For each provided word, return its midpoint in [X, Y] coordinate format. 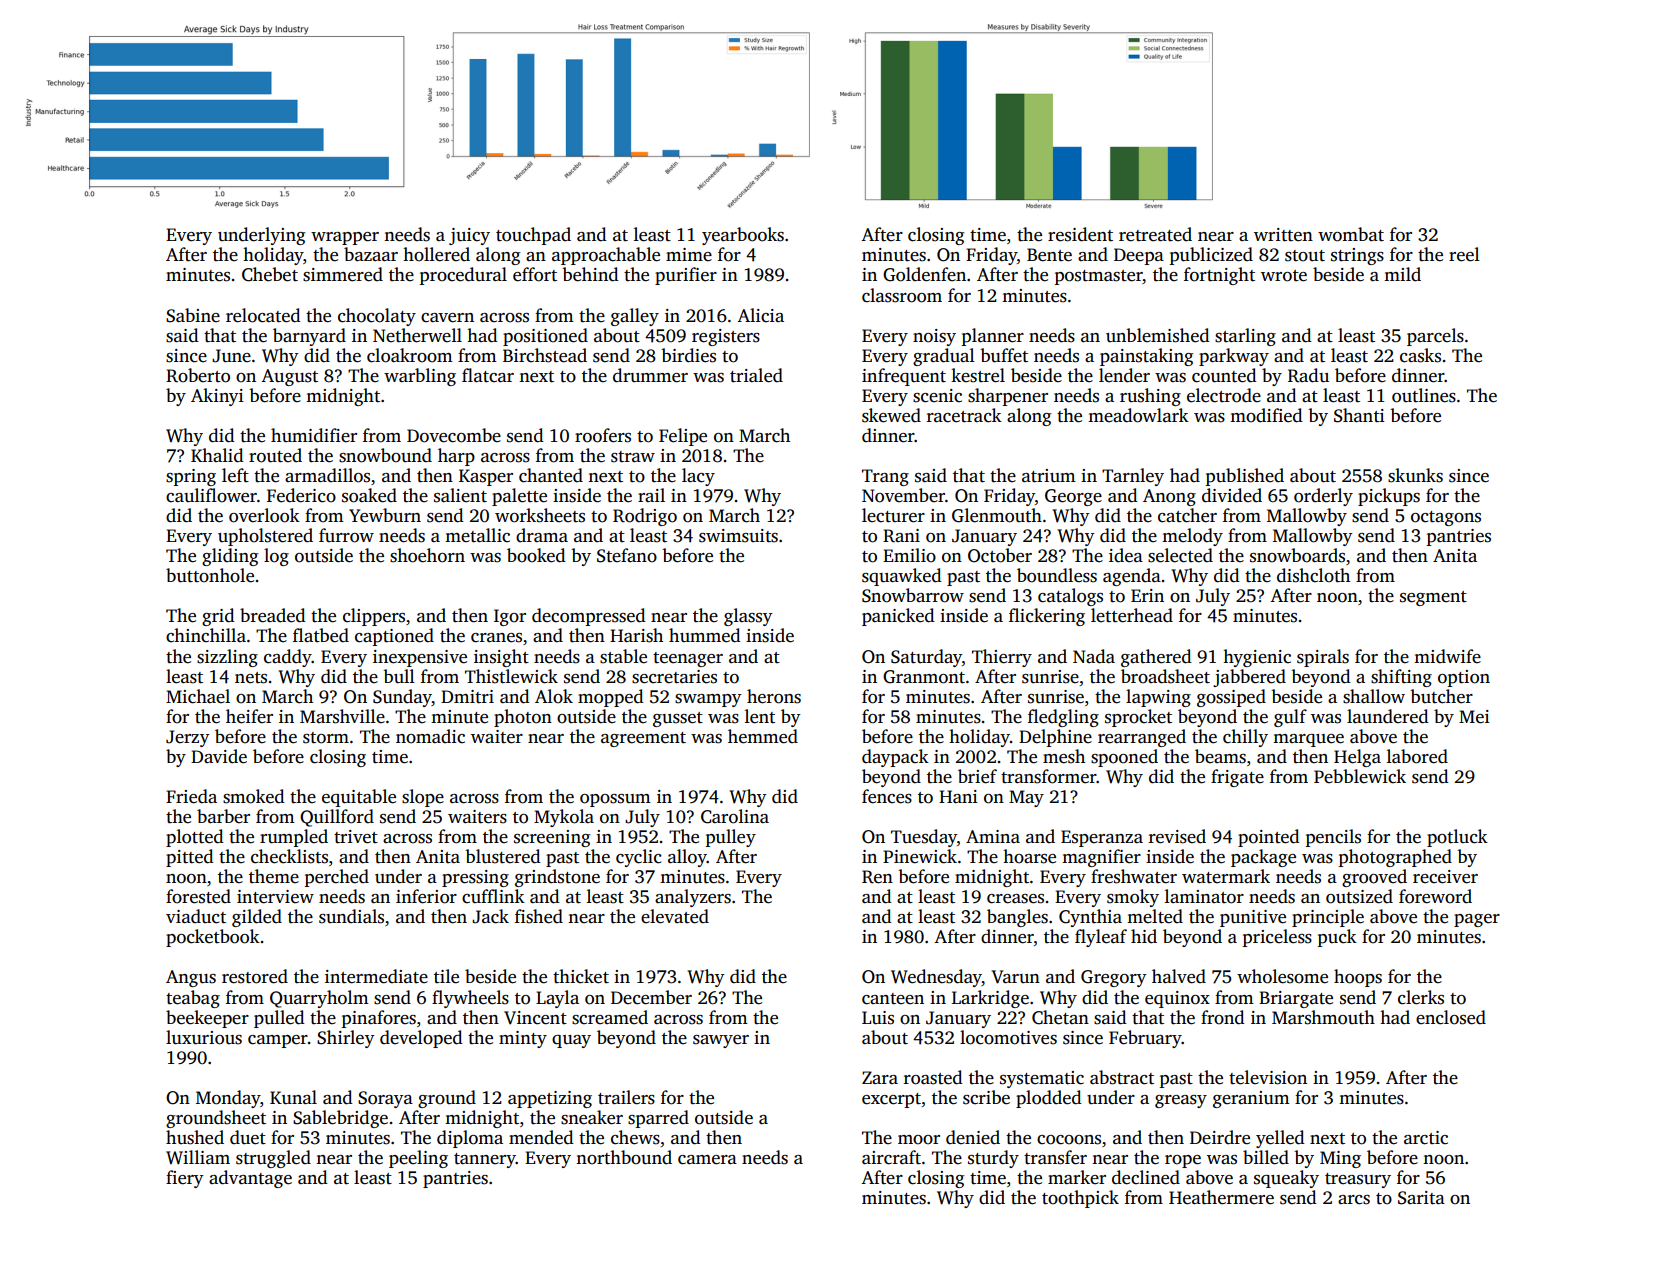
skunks [1415, 475]
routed [275, 455]
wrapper [345, 238]
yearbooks [743, 236]
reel [1464, 254]
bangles [1017, 918]
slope [423, 798]
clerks [1421, 997]
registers [726, 337]
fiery [185, 1179]
